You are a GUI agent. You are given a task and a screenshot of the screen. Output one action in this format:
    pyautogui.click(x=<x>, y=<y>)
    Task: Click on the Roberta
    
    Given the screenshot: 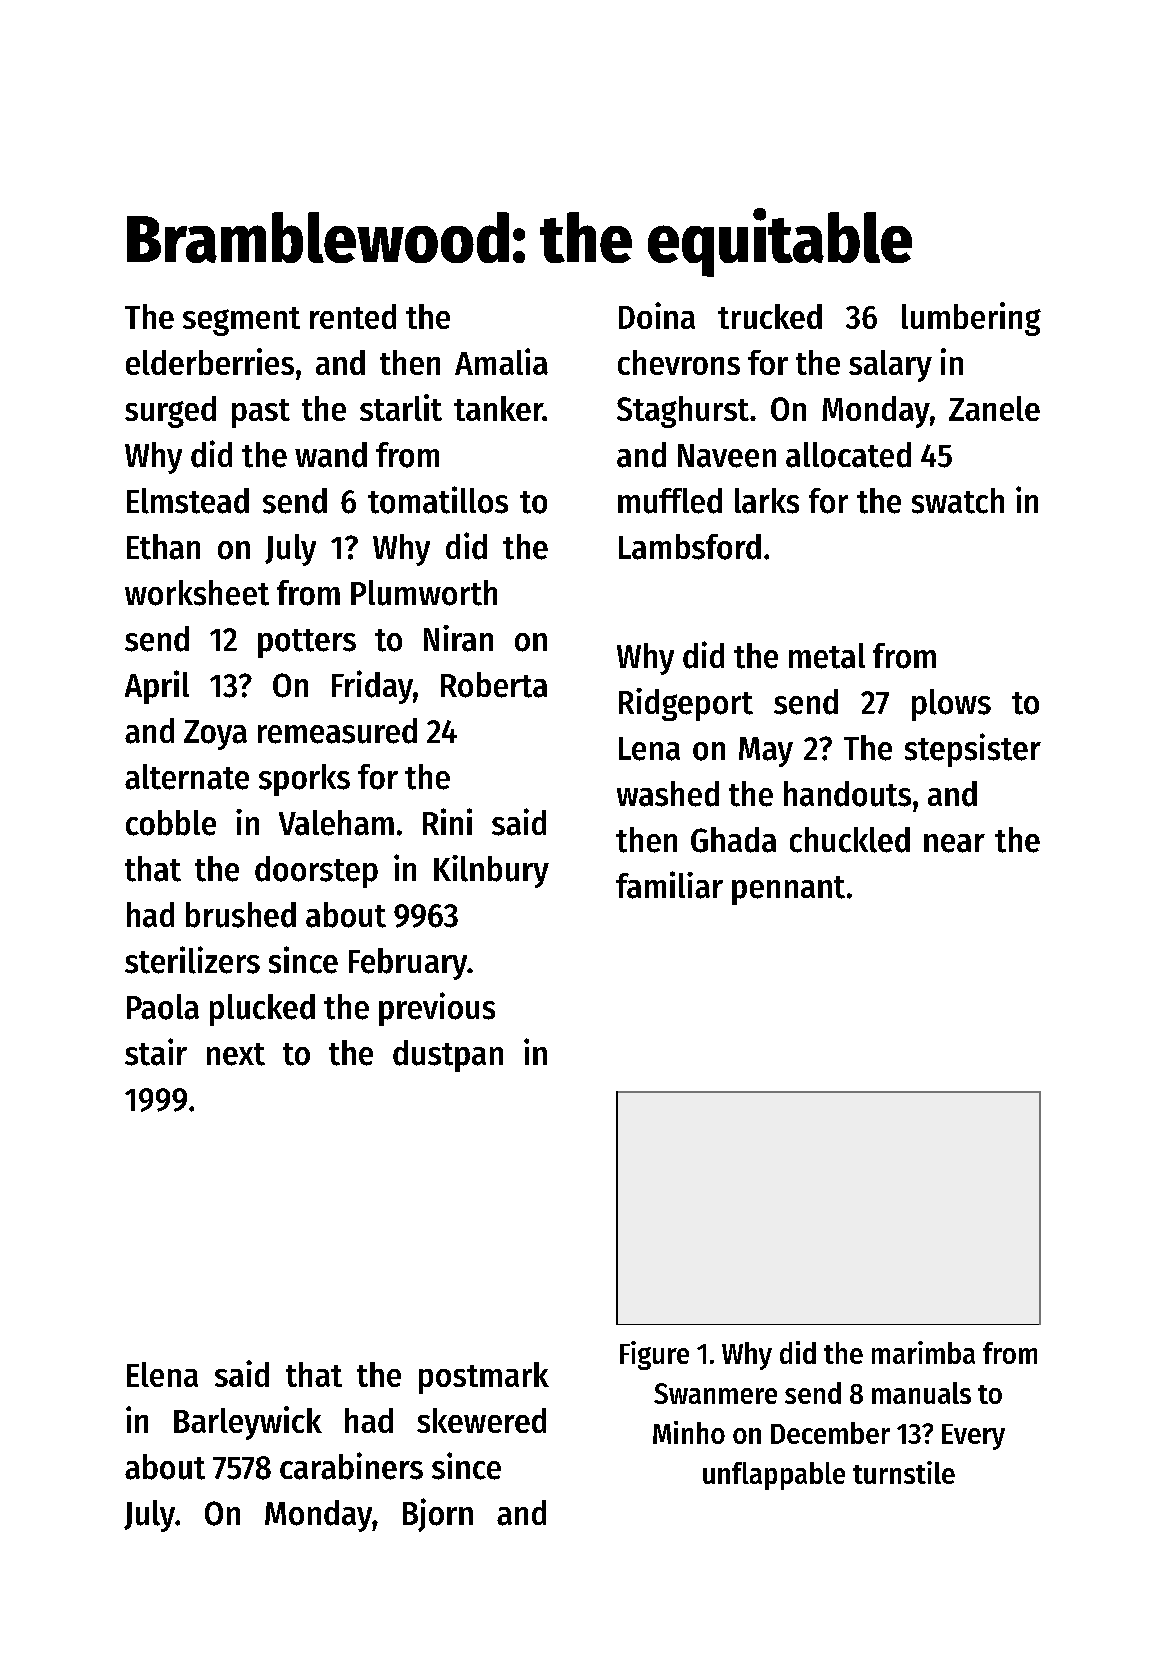 What is the action you would take?
    pyautogui.click(x=494, y=685)
